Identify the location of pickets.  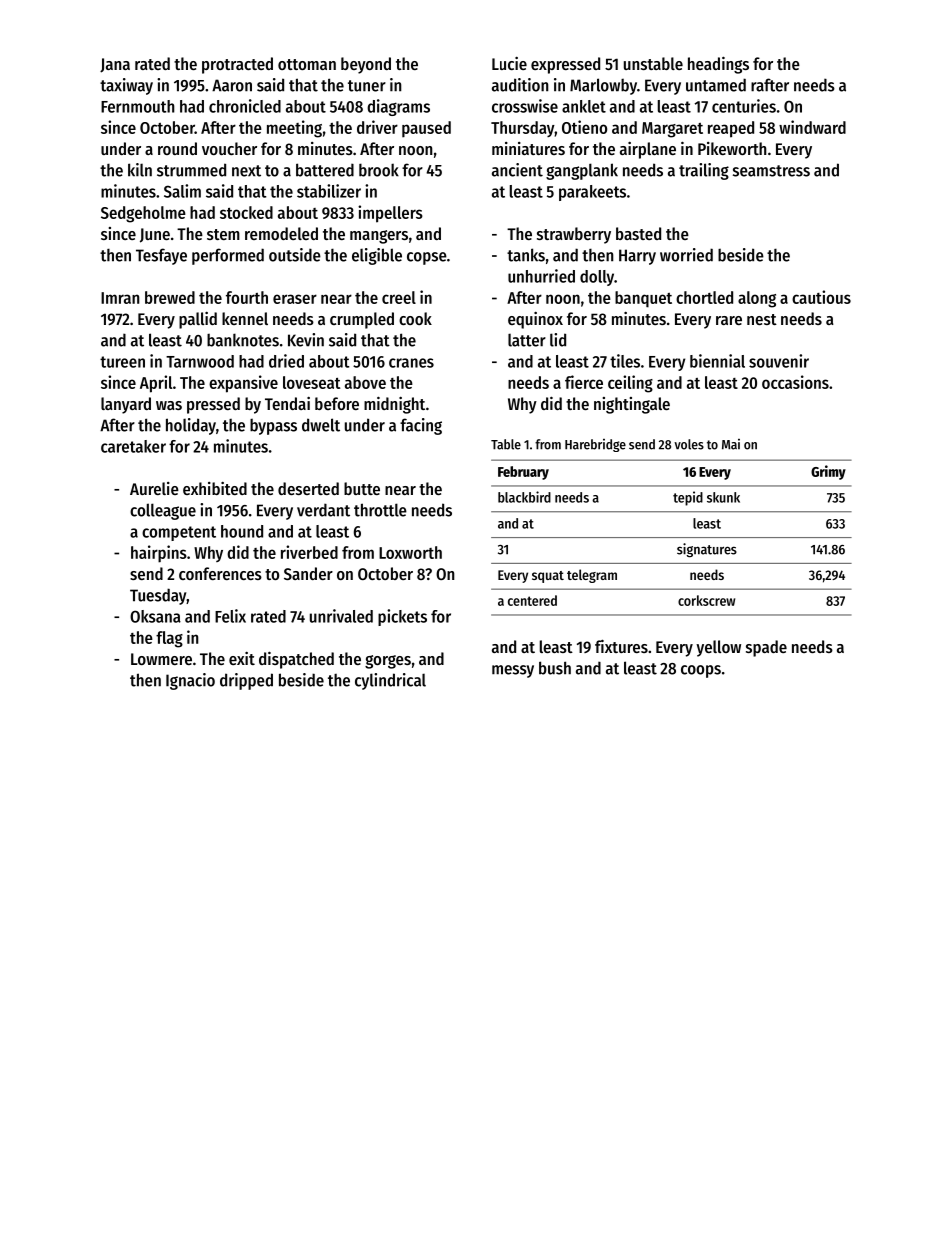
(402, 617).
